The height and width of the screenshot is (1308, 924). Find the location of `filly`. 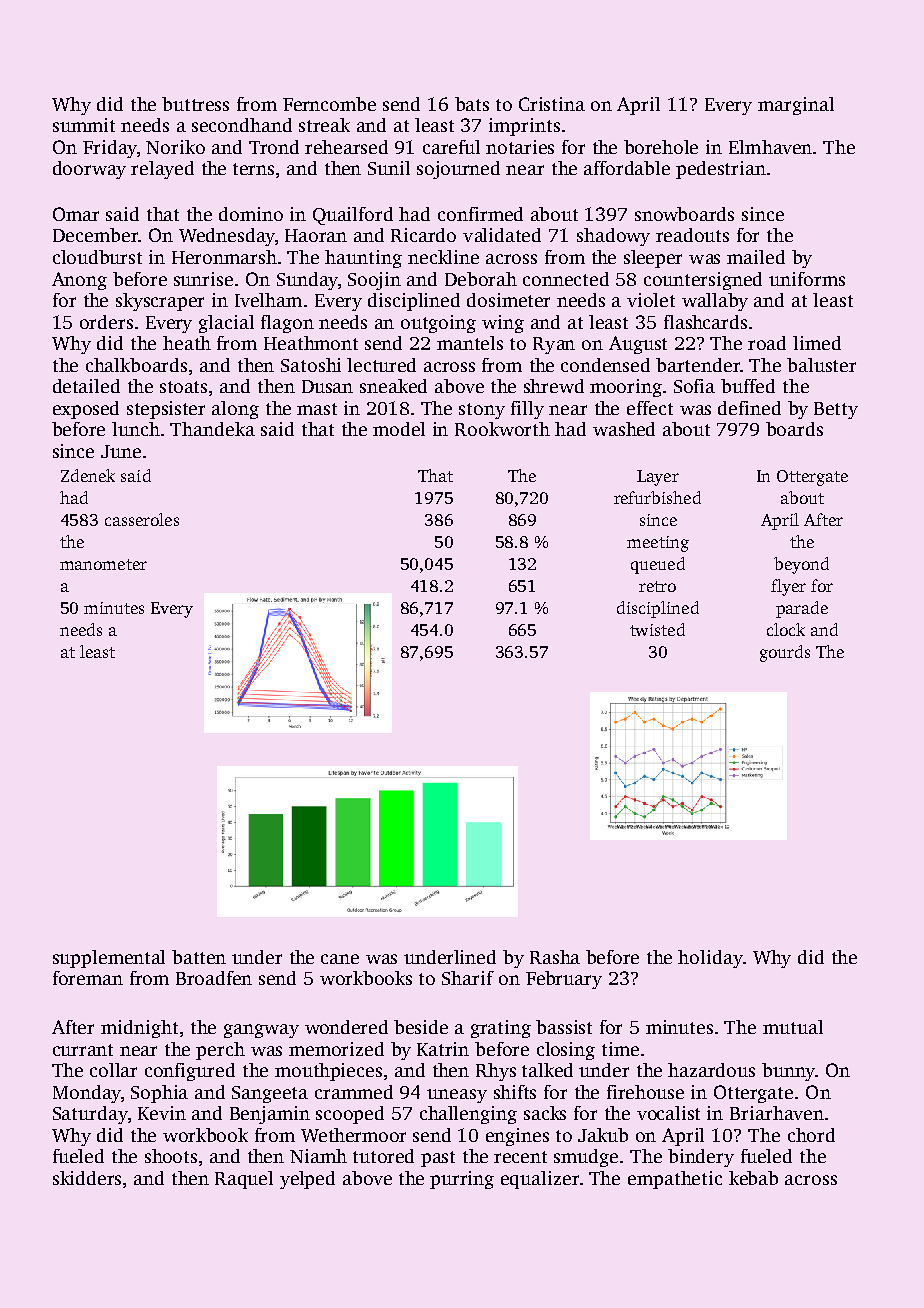

filly is located at coordinates (527, 410).
